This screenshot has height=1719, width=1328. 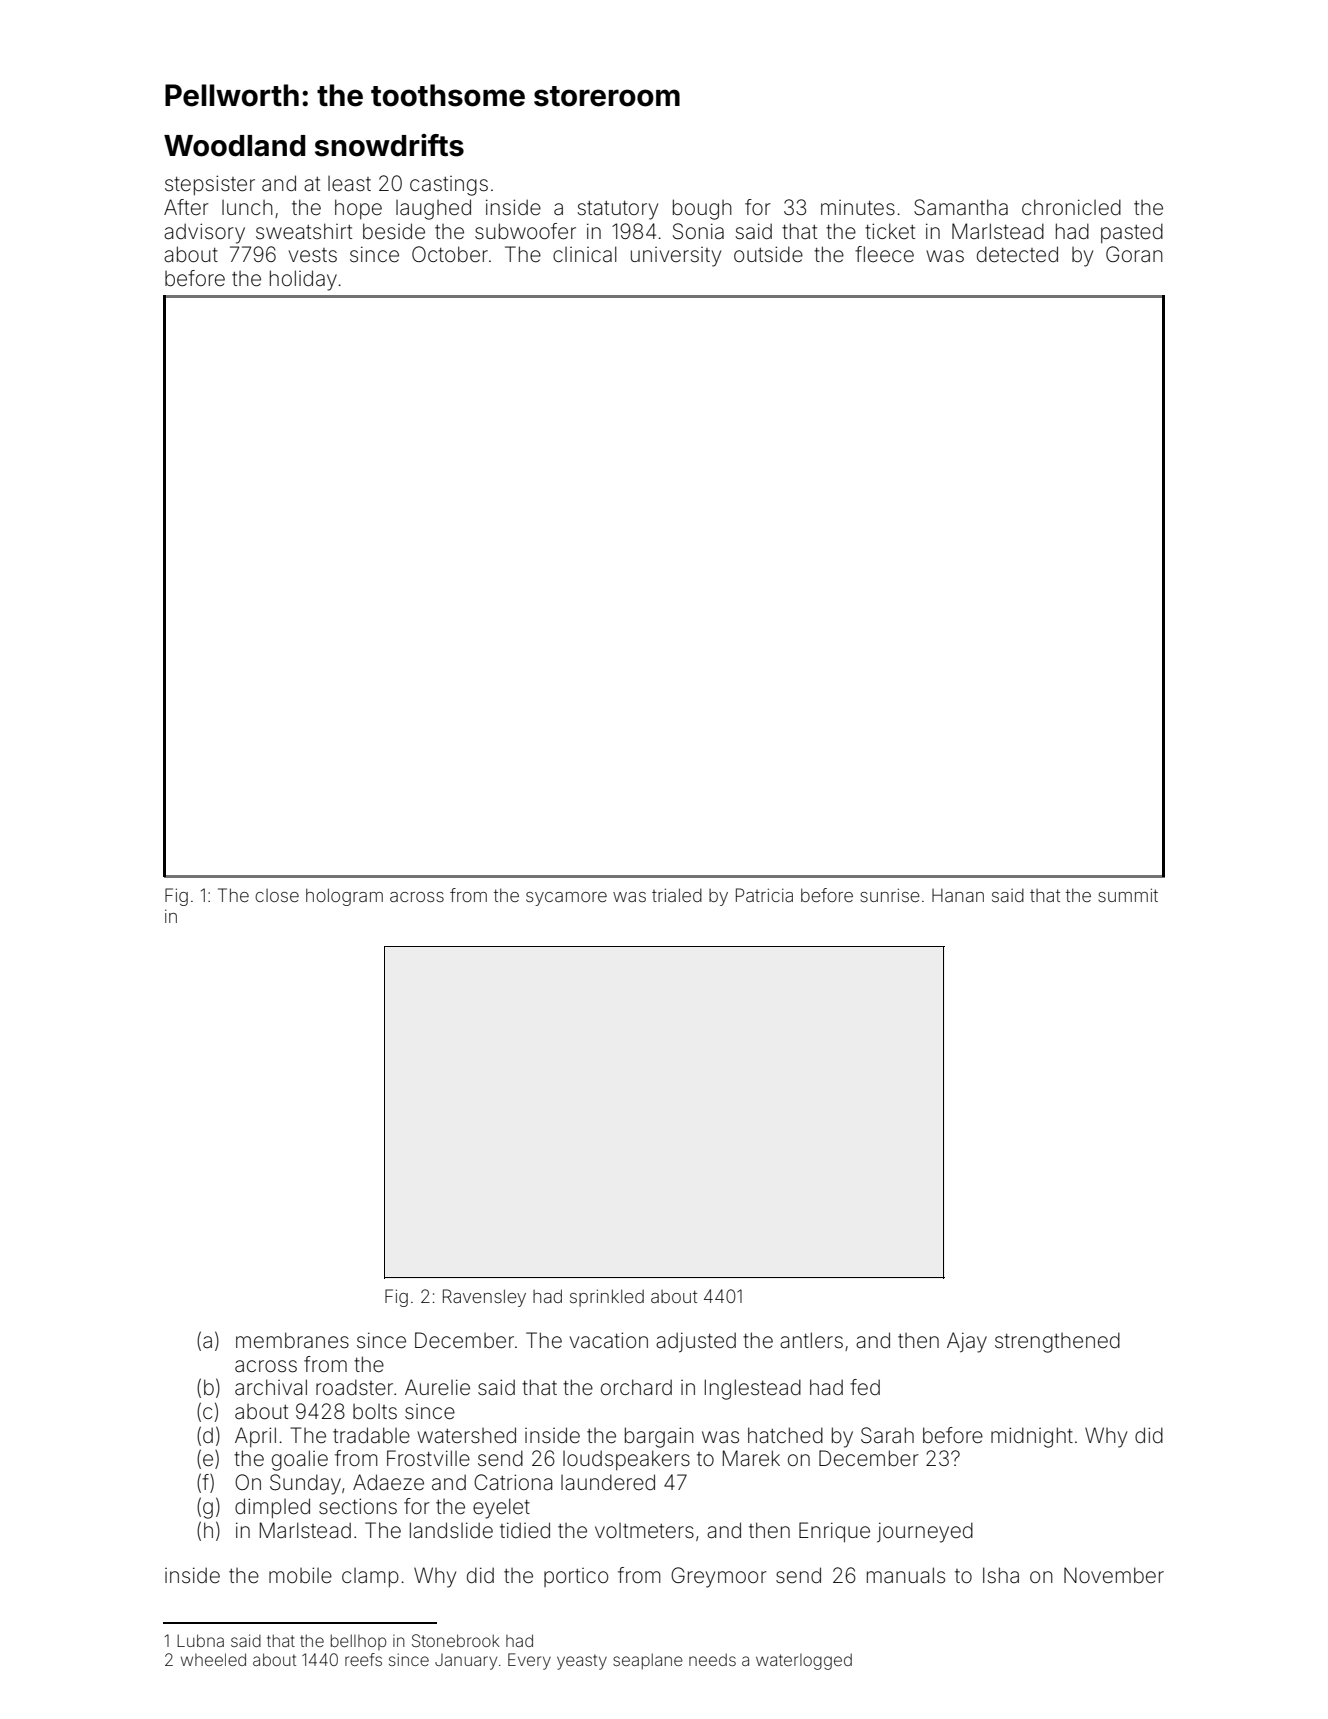 What do you see at coordinates (456, 1640) in the screenshot?
I see `Stonebrook` at bounding box center [456, 1640].
